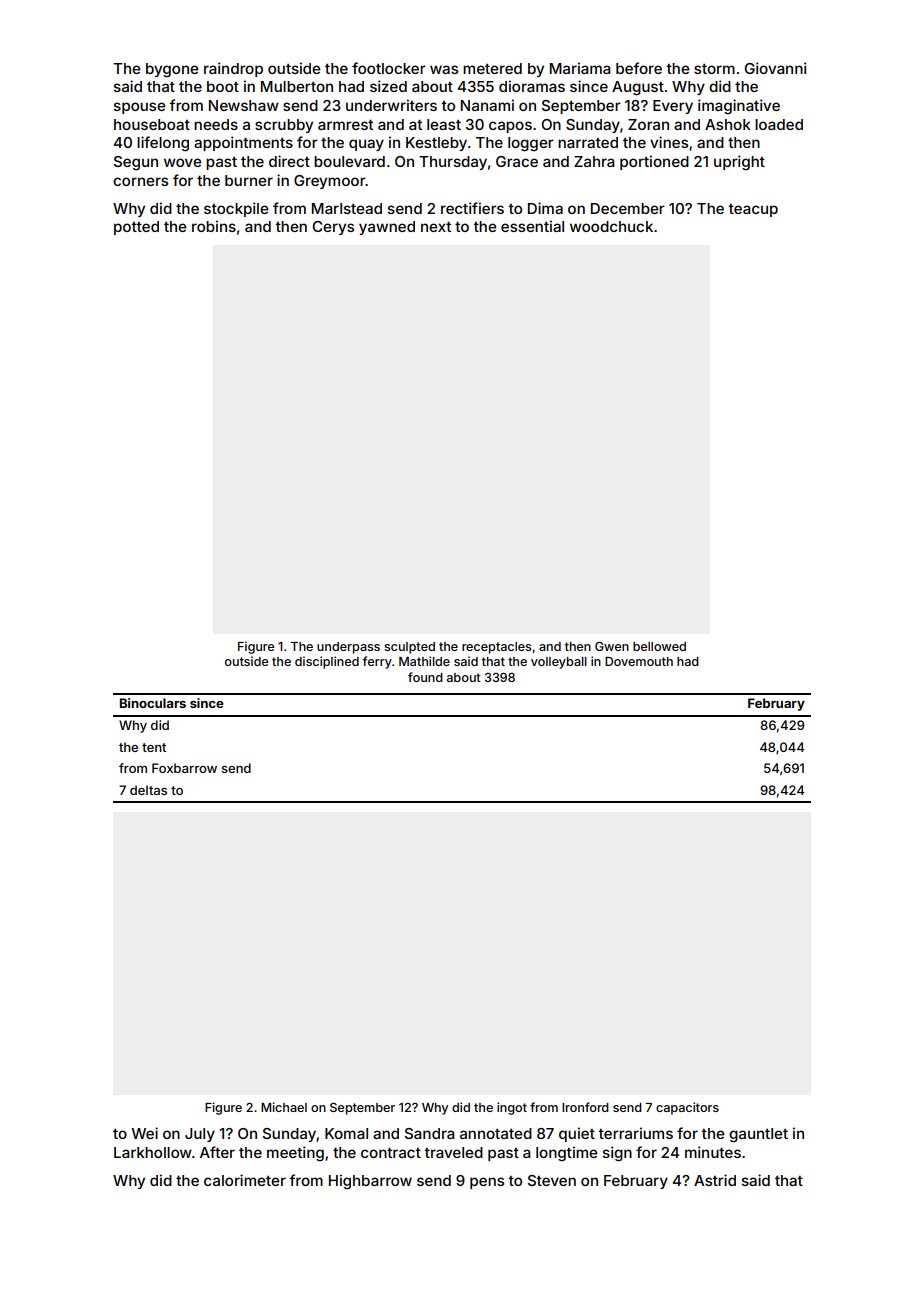 This document has width=924, height=1308. What do you see at coordinates (366, 145) in the document?
I see `quay` at bounding box center [366, 145].
